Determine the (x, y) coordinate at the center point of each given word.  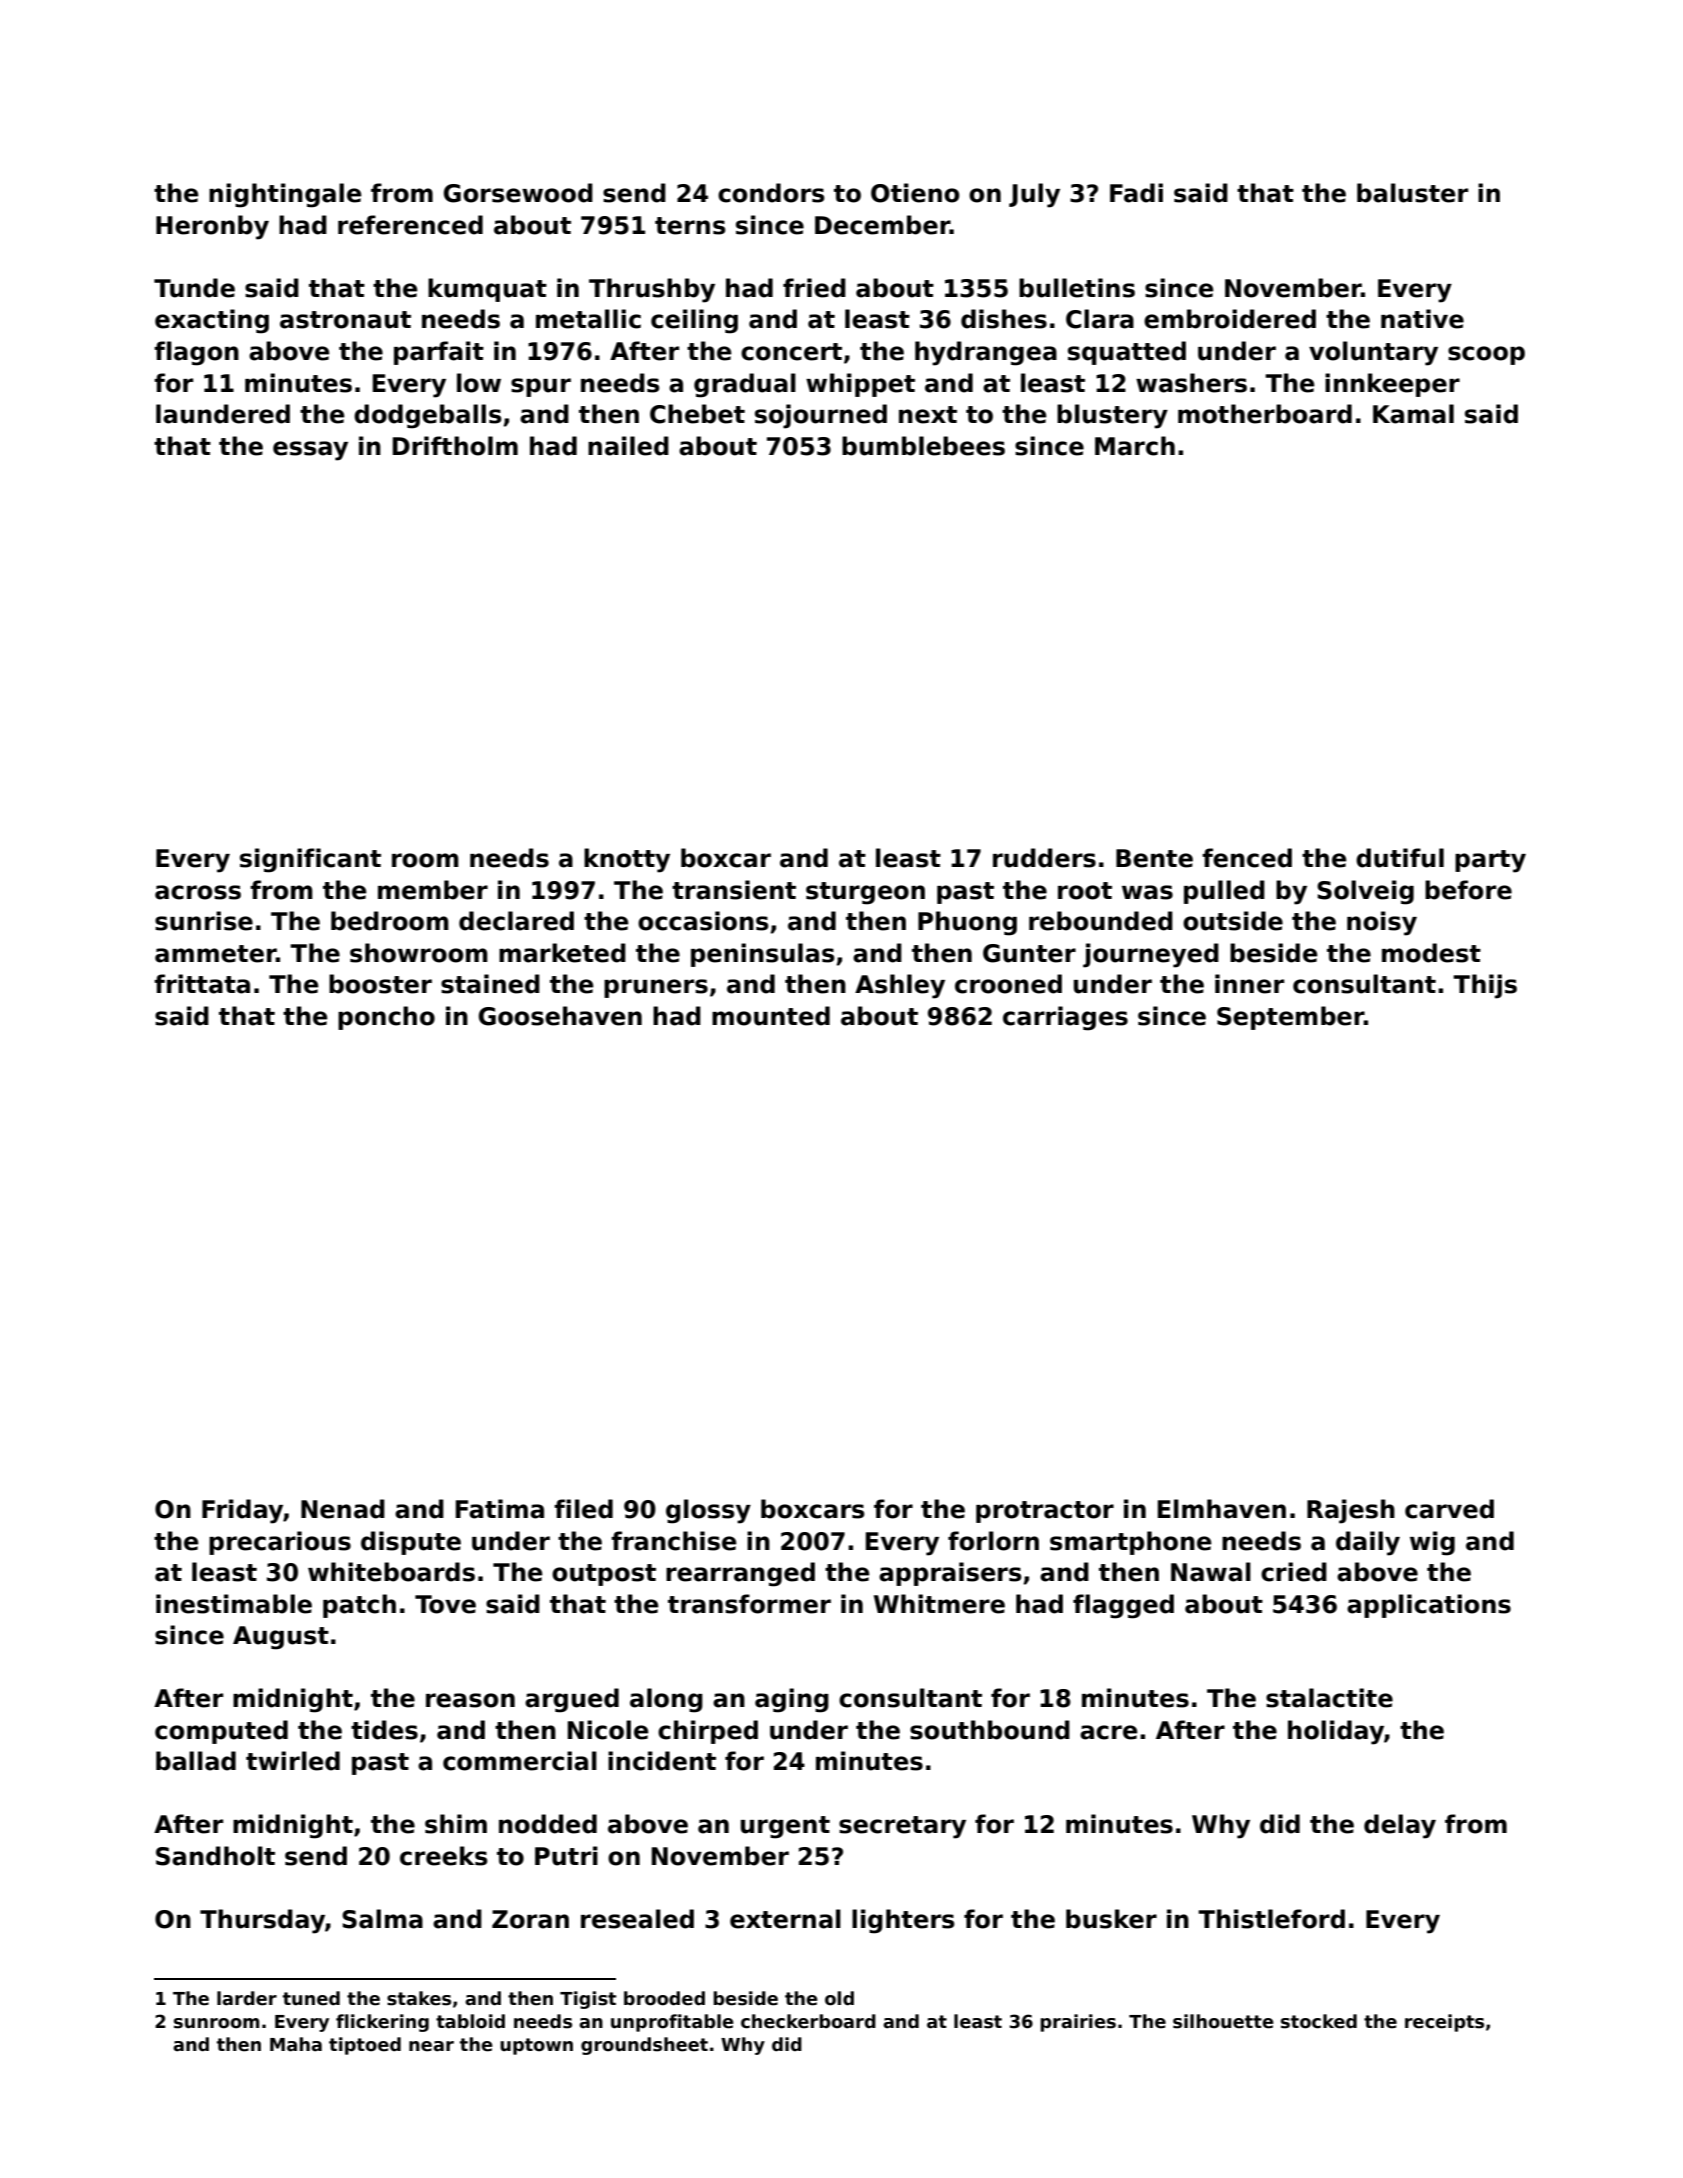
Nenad (343, 1509)
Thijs (1485, 986)
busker (1111, 1919)
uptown (536, 2046)
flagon (196, 353)
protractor (1045, 1512)
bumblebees (923, 446)
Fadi (1136, 193)
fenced (1247, 858)
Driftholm (455, 446)
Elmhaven (1222, 1509)
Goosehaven (560, 1016)
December (882, 225)
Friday (242, 1511)
